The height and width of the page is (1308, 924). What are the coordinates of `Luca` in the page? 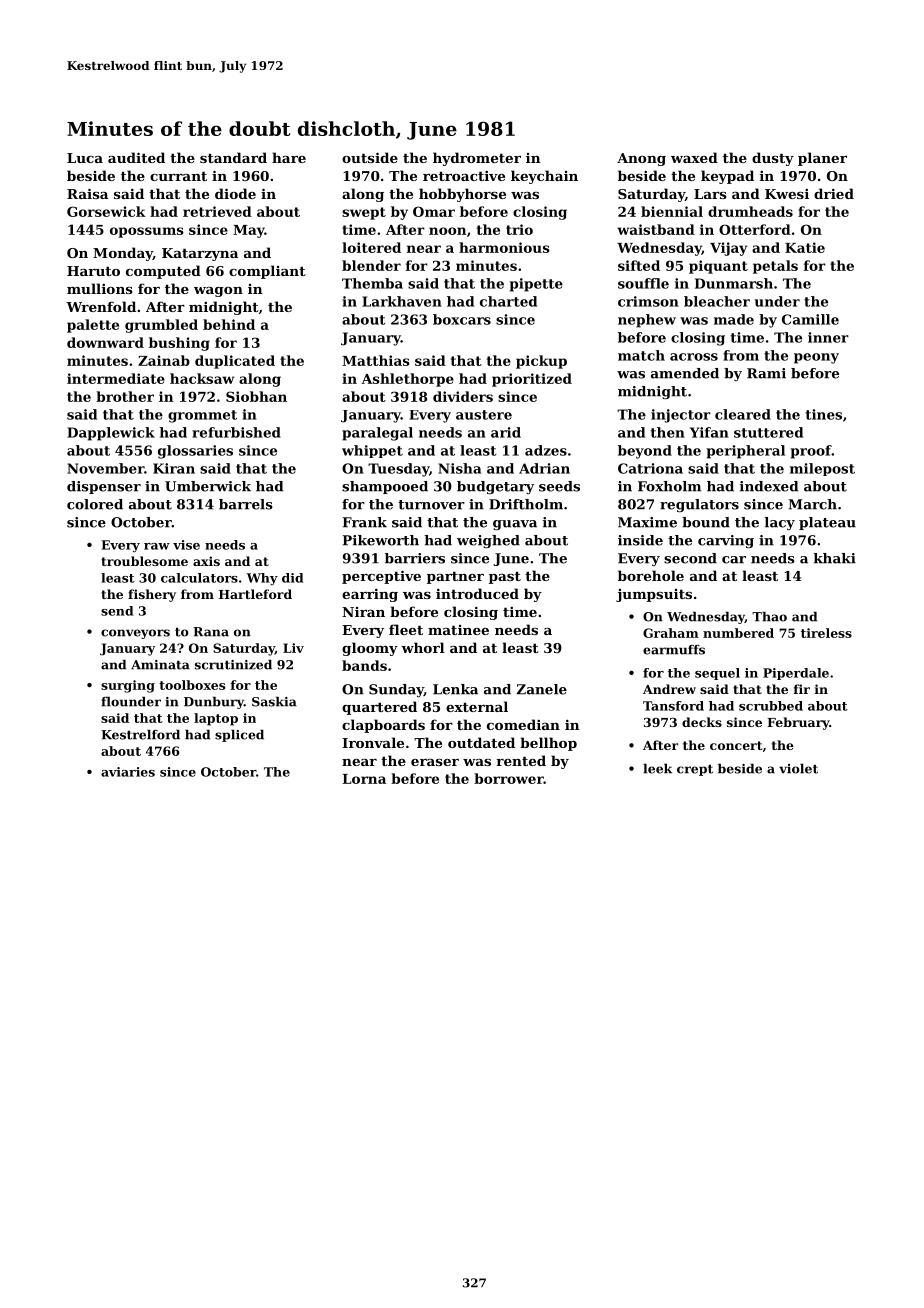 It's located at (85, 158).
